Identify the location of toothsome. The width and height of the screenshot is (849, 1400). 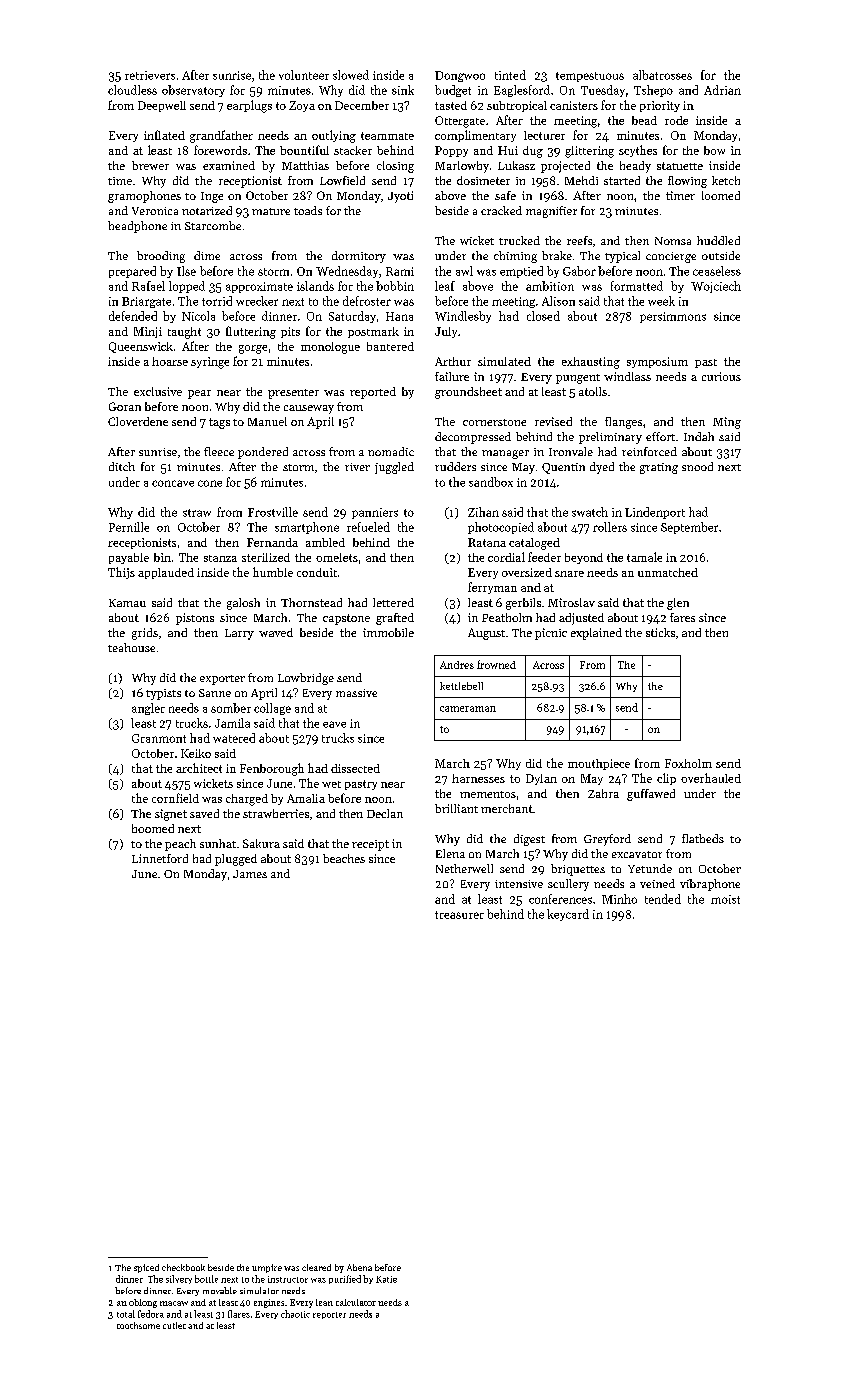
(138, 1325).
